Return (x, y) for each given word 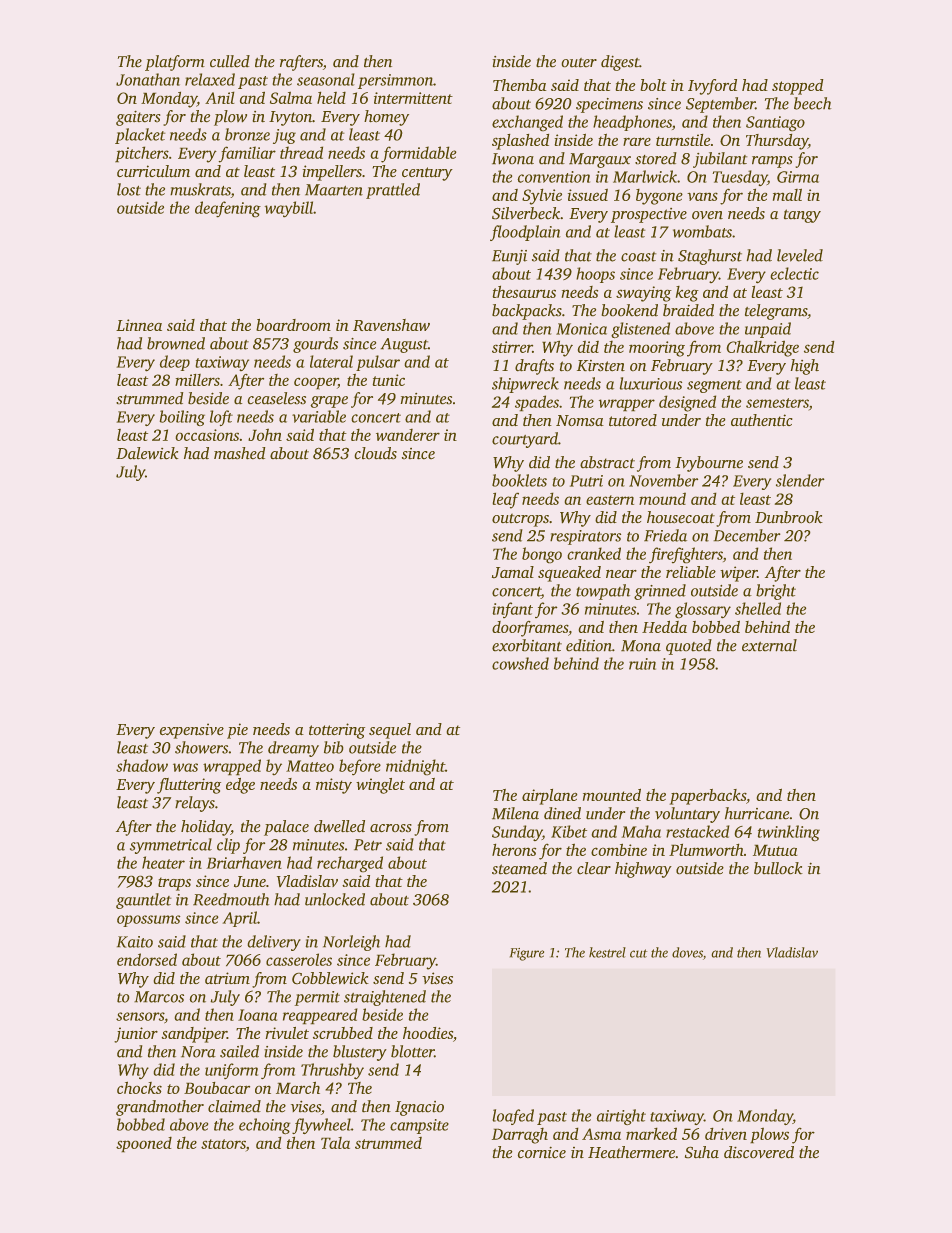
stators (223, 1144)
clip (228, 846)
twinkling (789, 833)
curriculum (153, 171)
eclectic (795, 273)
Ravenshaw (391, 325)
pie (237, 731)
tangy (802, 216)
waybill (289, 209)
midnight (415, 767)
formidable (418, 154)
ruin (642, 664)
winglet (380, 786)
